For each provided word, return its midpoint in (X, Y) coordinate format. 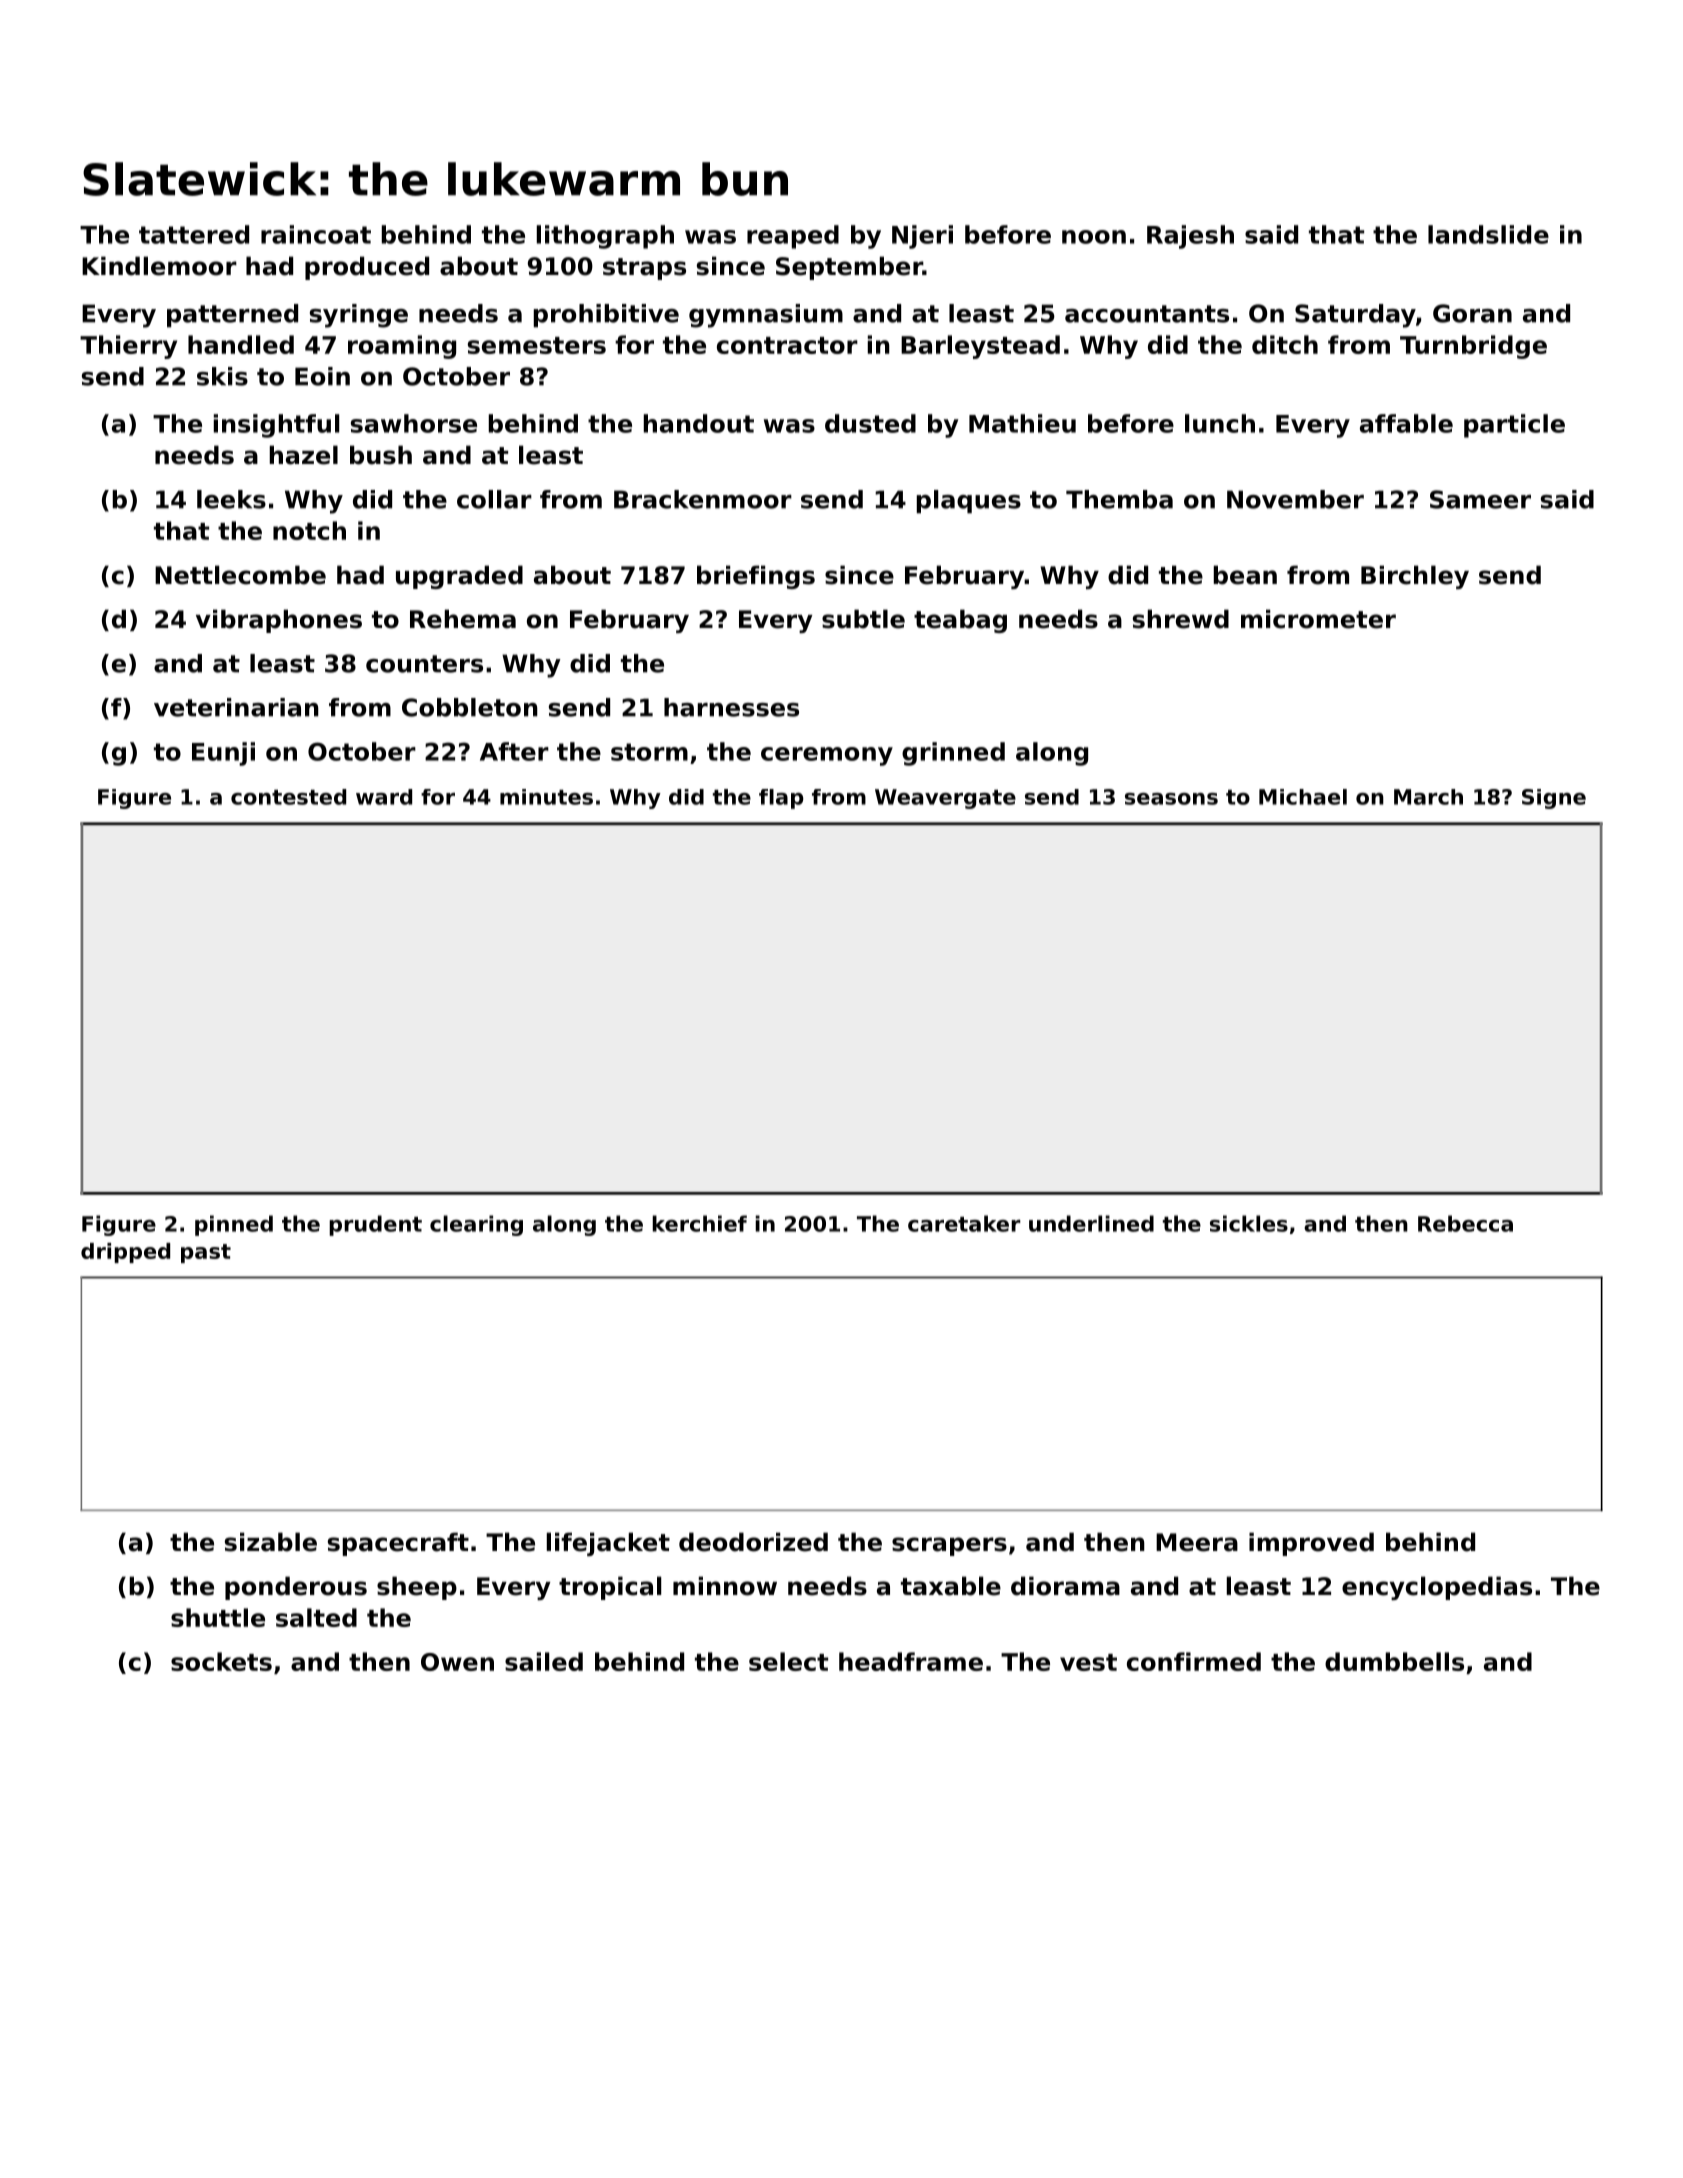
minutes (546, 797)
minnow (725, 1586)
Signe (1554, 799)
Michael (1303, 797)
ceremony (827, 756)
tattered (194, 234)
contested (288, 797)
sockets (221, 1661)
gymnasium (766, 316)
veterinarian (236, 707)
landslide (1488, 234)
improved (1311, 1544)
